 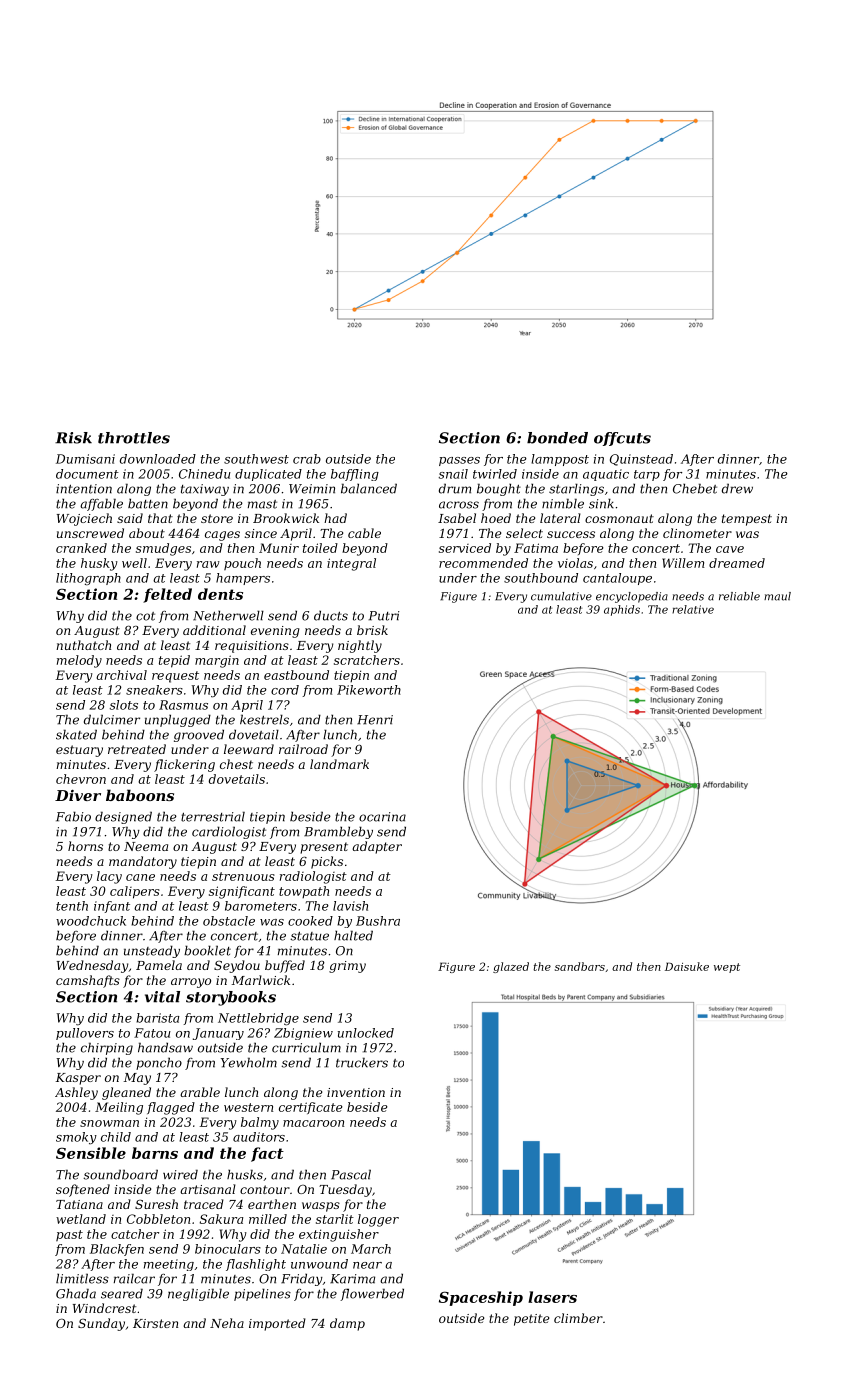 I want to click on aquatic, so click(x=606, y=475).
